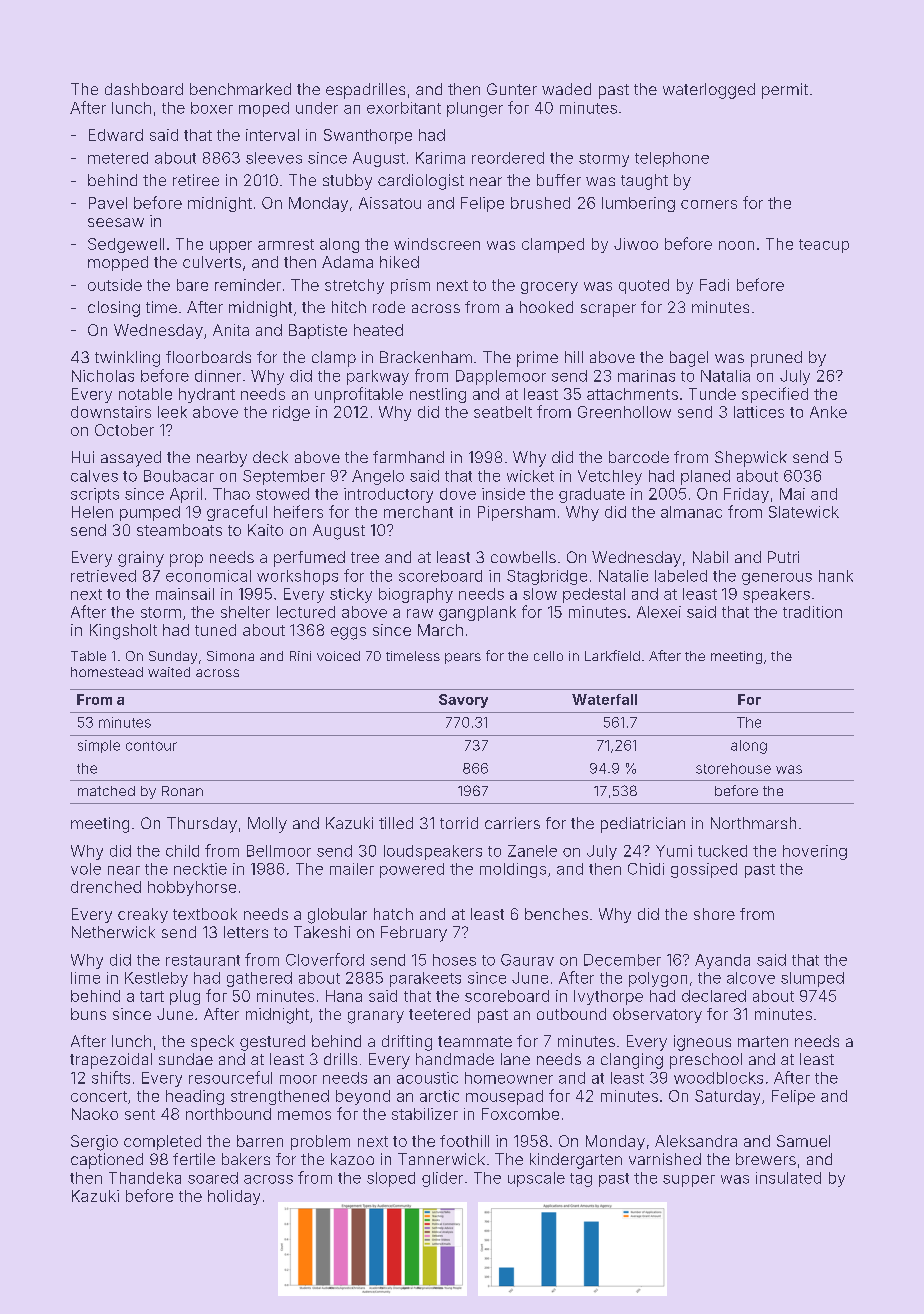 The height and width of the screenshot is (1314, 924). Describe the element at coordinates (785, 91) in the screenshot. I see `permit` at that location.
